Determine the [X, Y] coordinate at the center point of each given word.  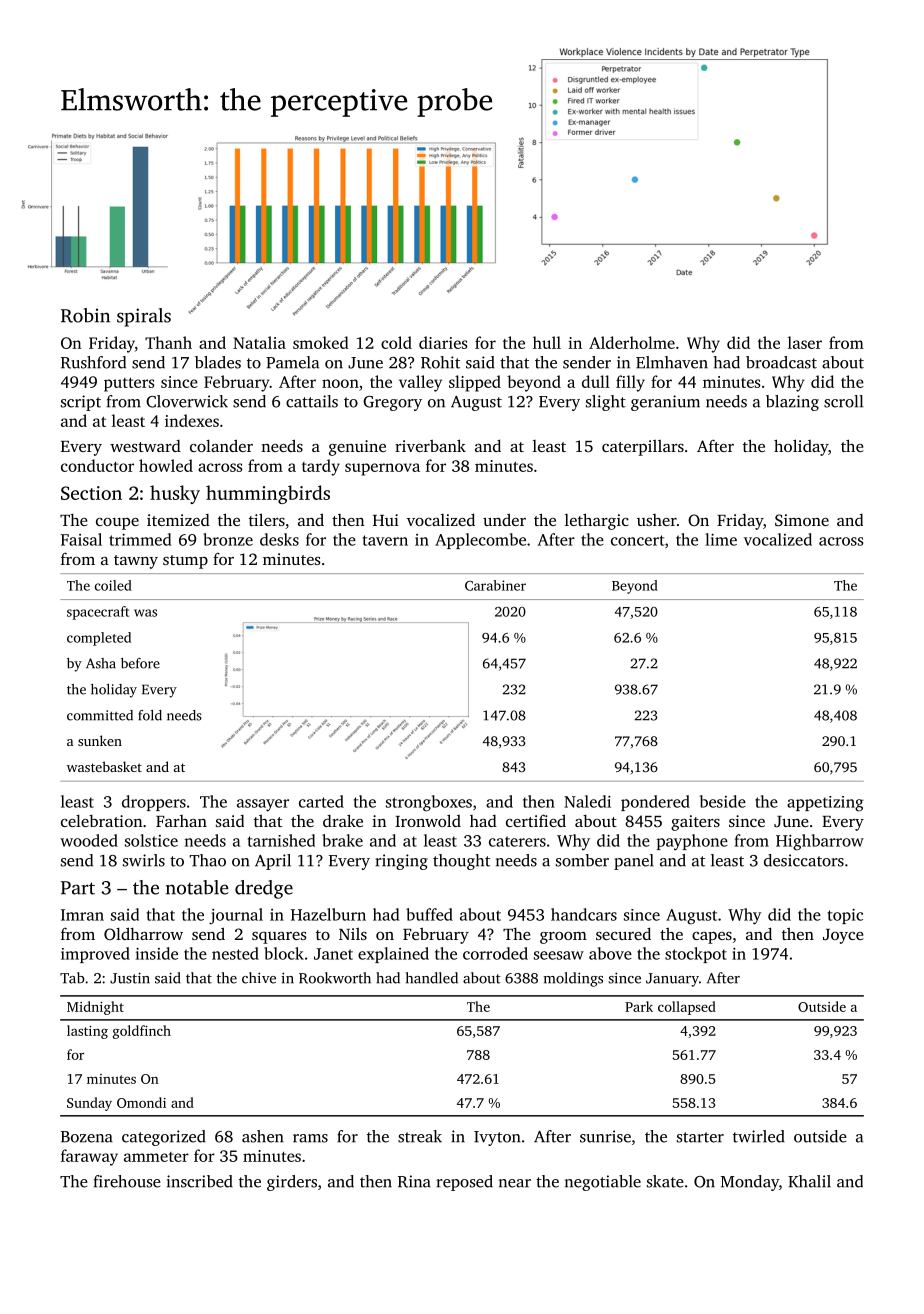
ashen [263, 1136]
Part [78, 888]
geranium [665, 403]
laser [805, 342]
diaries [443, 342]
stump [185, 562]
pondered [655, 803]
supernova [382, 469]
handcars [584, 914]
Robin [85, 315]
